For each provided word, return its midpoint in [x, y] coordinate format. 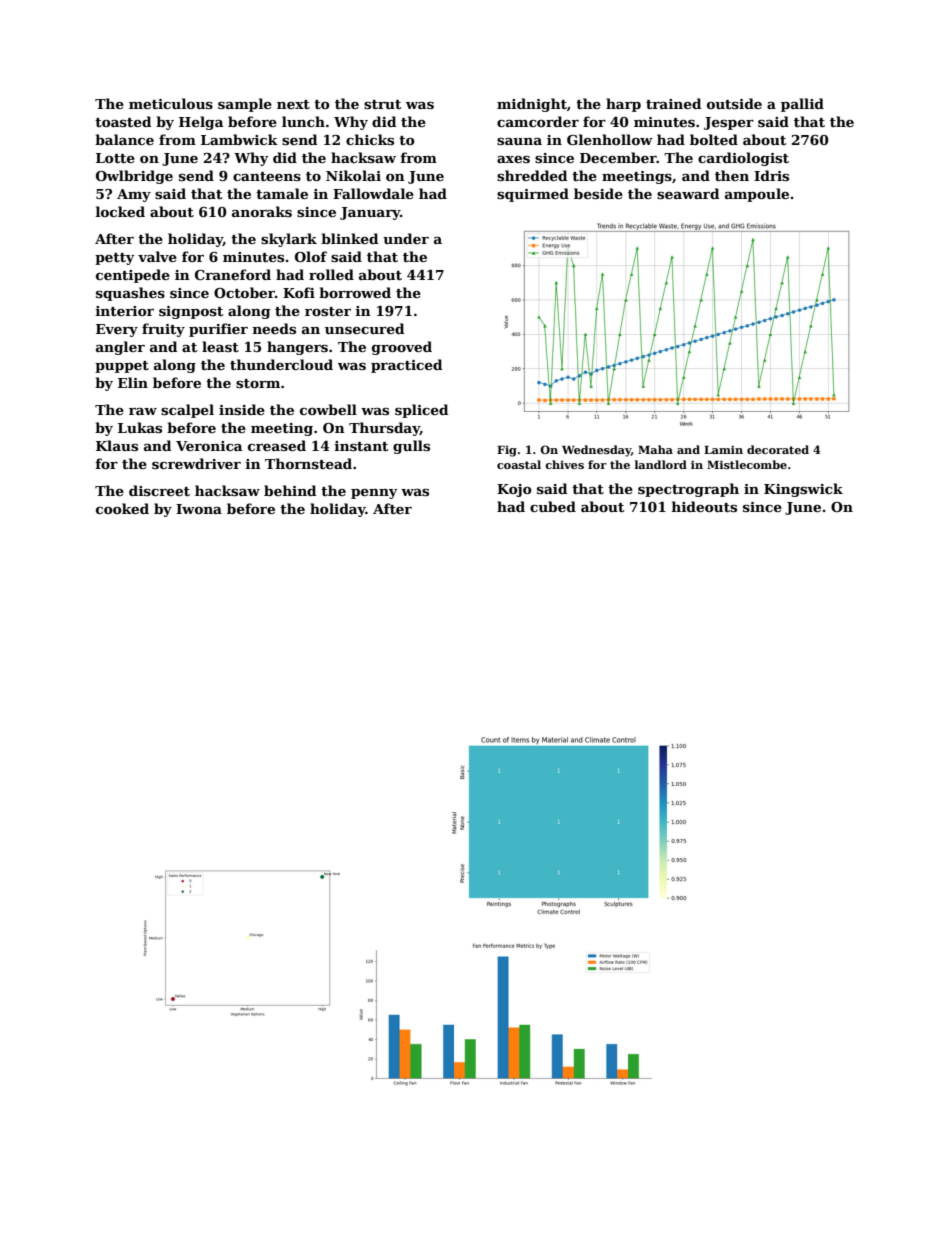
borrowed [355, 292]
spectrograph [688, 490]
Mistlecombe [747, 464]
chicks [370, 139]
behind [290, 490]
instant [361, 446]
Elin [133, 382]
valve [157, 256]
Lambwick [239, 139]
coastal [519, 464]
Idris [771, 175]
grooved [402, 348]
